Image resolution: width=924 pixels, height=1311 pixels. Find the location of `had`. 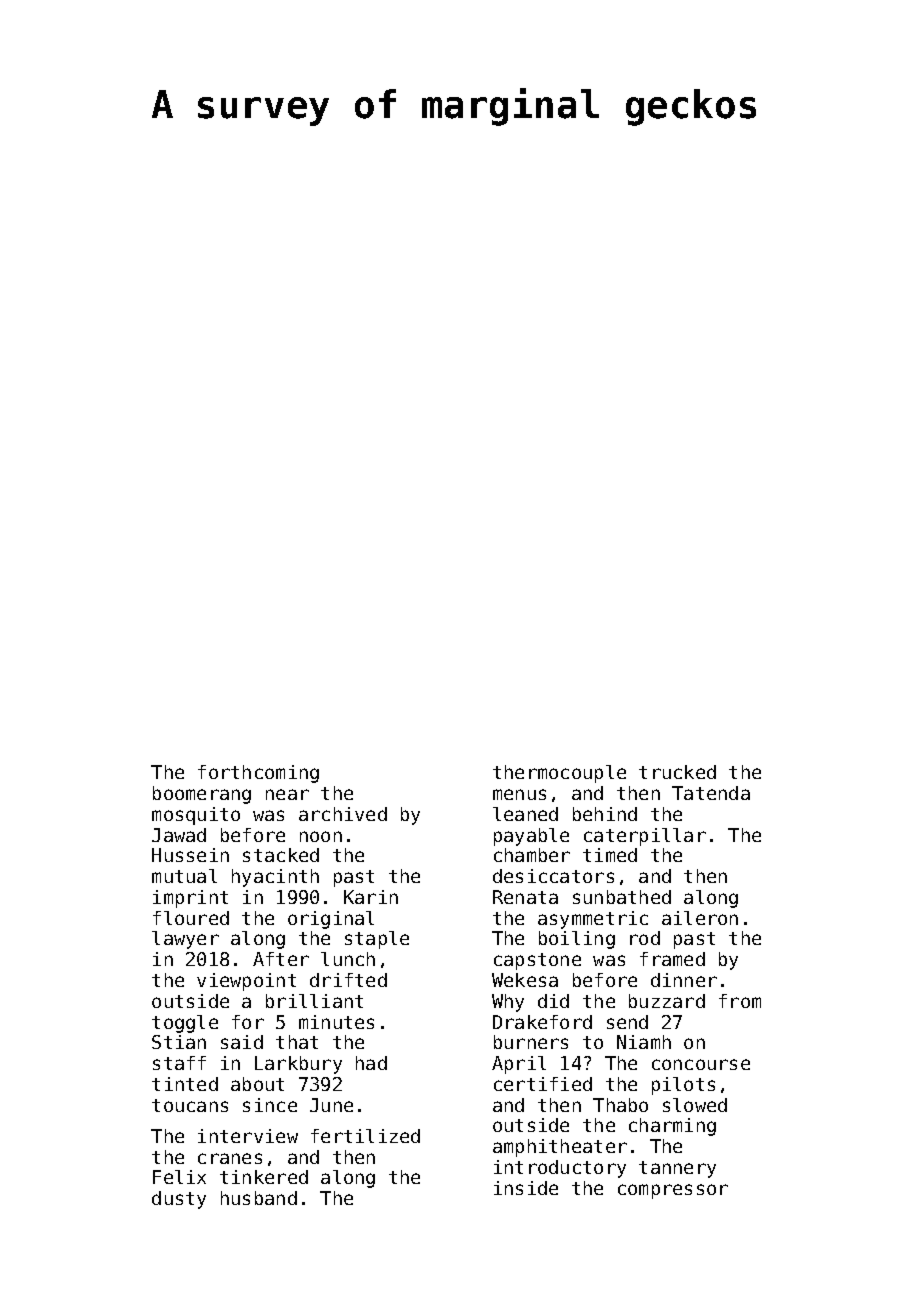

had is located at coordinates (371, 1063).
